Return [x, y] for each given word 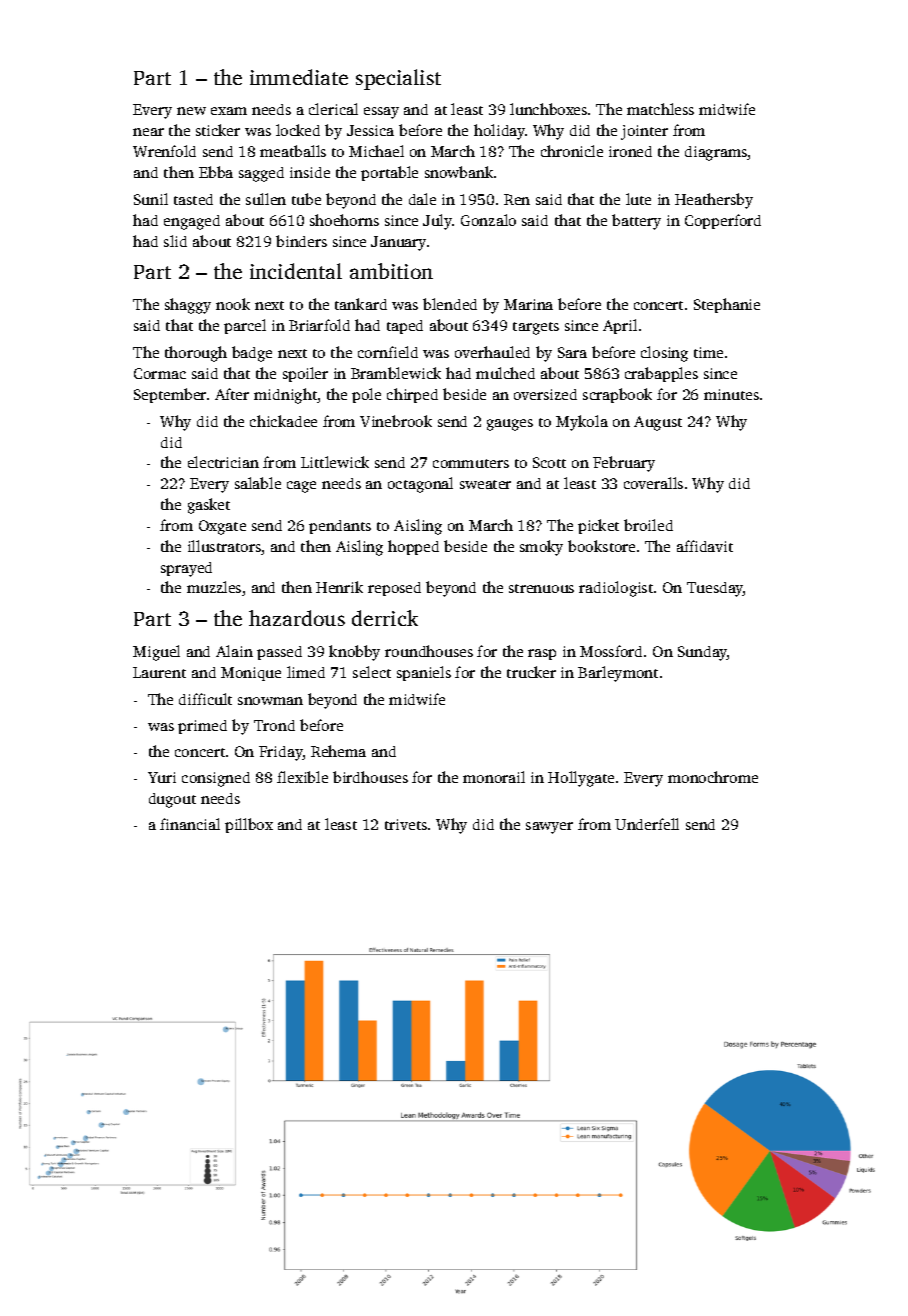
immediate [299, 77]
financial [190, 824]
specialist [398, 79]
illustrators [225, 547]
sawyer [549, 828]
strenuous [541, 588]
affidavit [705, 546]
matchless [660, 109]
